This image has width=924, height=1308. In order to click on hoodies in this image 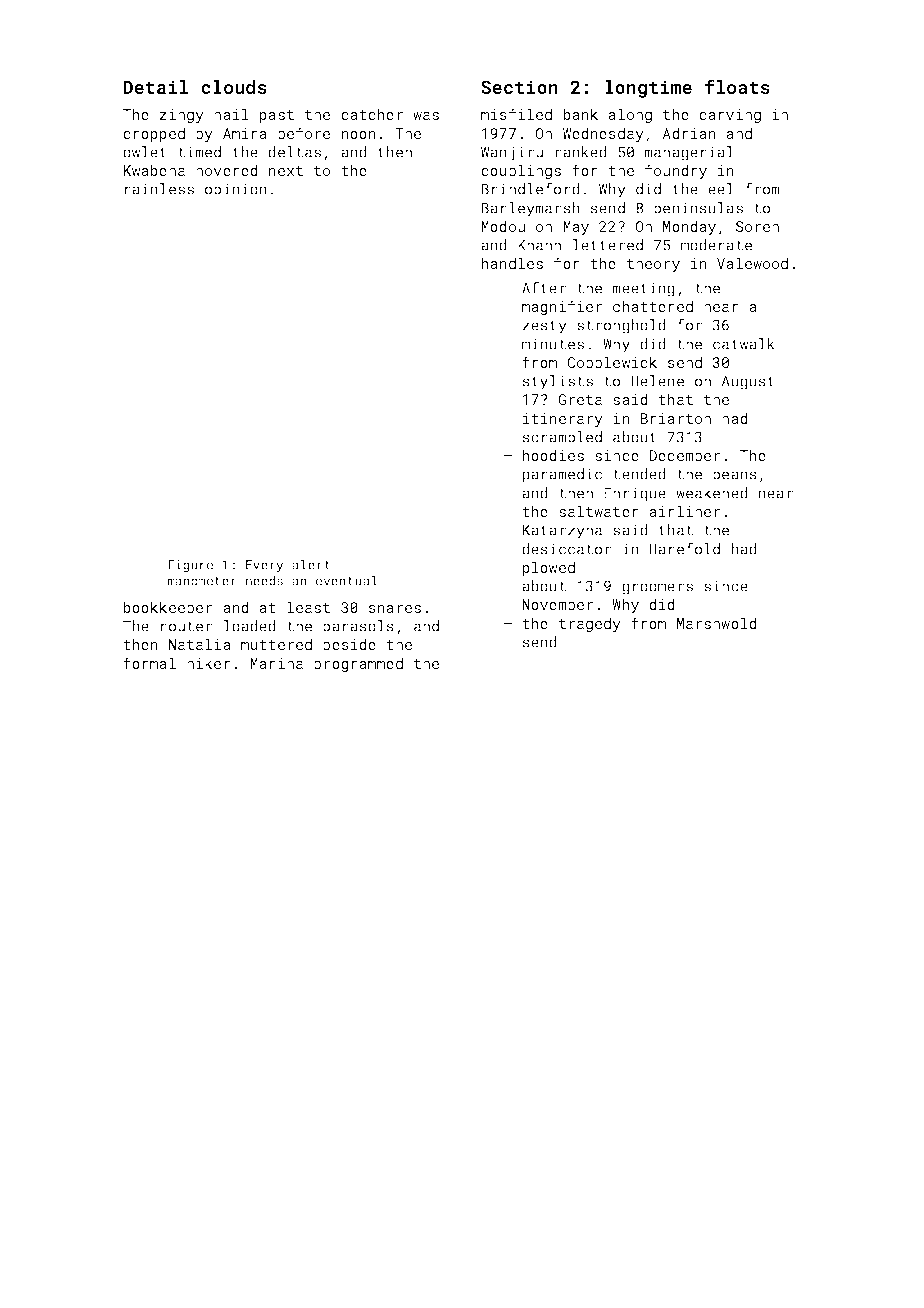, I will do `click(553, 455)`.
